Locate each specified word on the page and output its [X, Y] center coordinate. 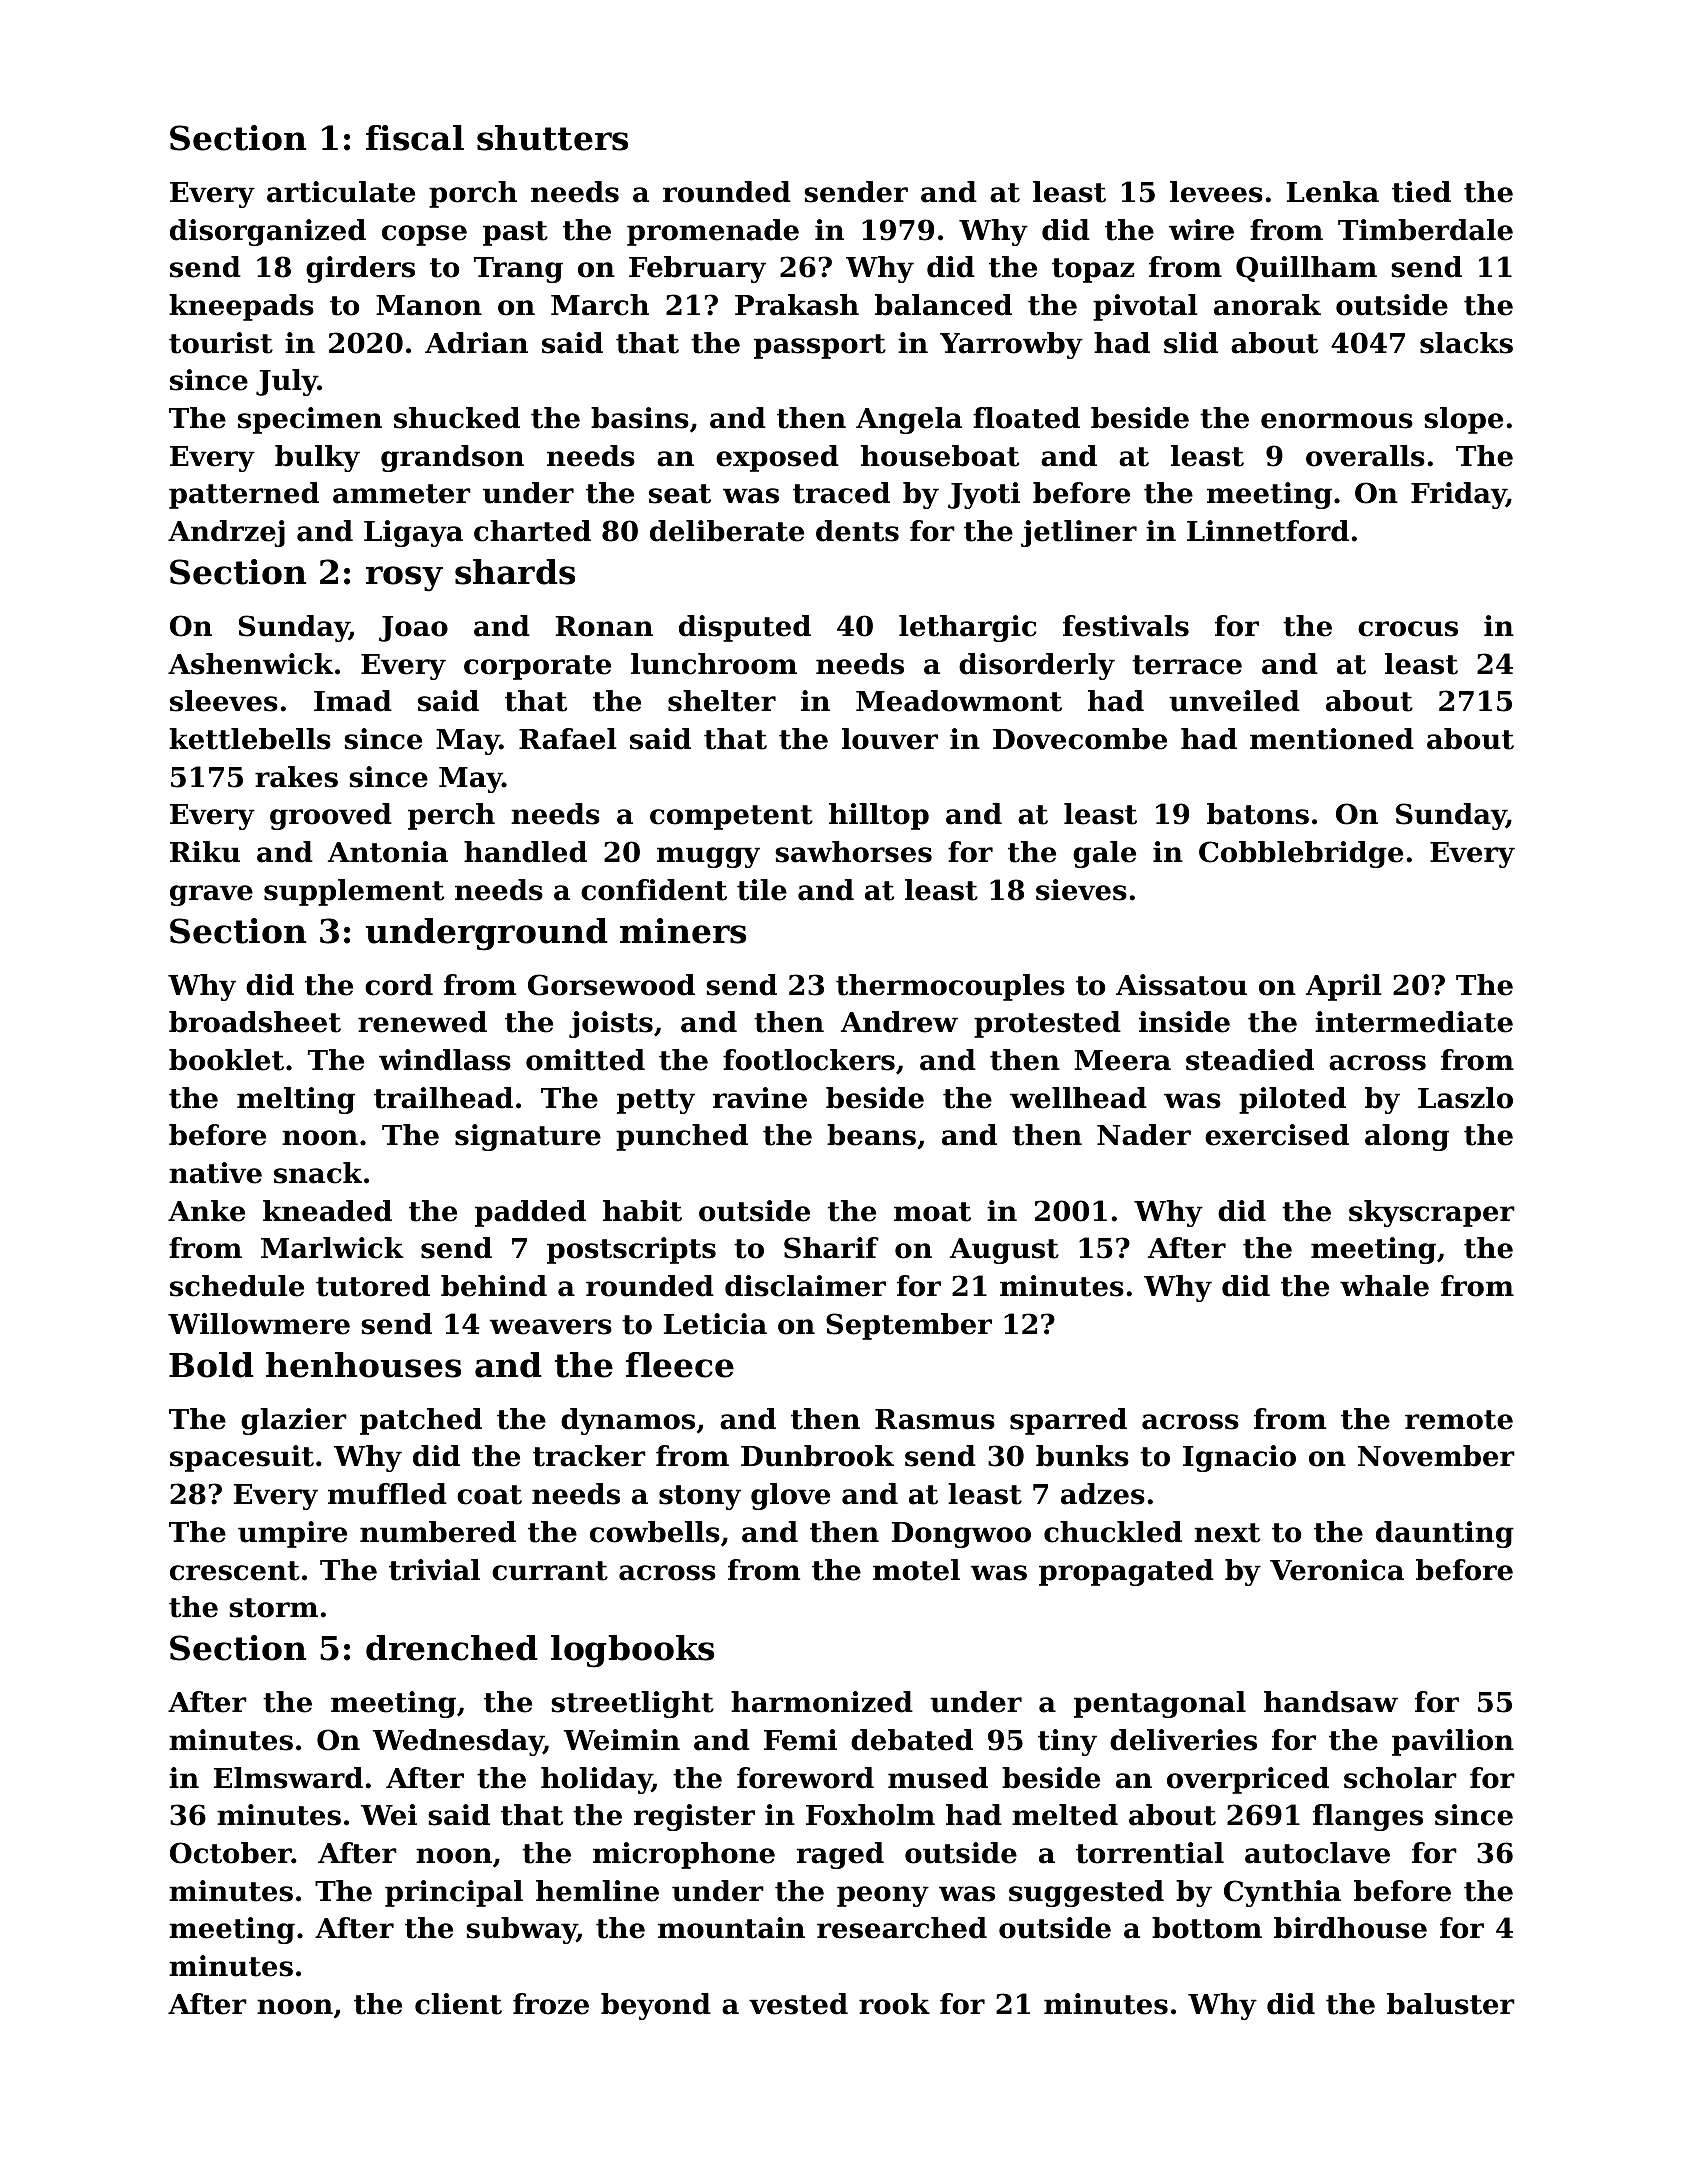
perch [451, 816]
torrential [1150, 1853]
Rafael [568, 739]
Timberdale [1425, 230]
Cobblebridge [1301, 854]
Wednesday [458, 1742]
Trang [518, 270]
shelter [722, 701]
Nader [1144, 1135]
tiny [1067, 1742]
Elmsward [288, 1778]
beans [871, 1135]
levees [1216, 192]
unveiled [1234, 701]
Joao [413, 629]
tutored [373, 1286]
